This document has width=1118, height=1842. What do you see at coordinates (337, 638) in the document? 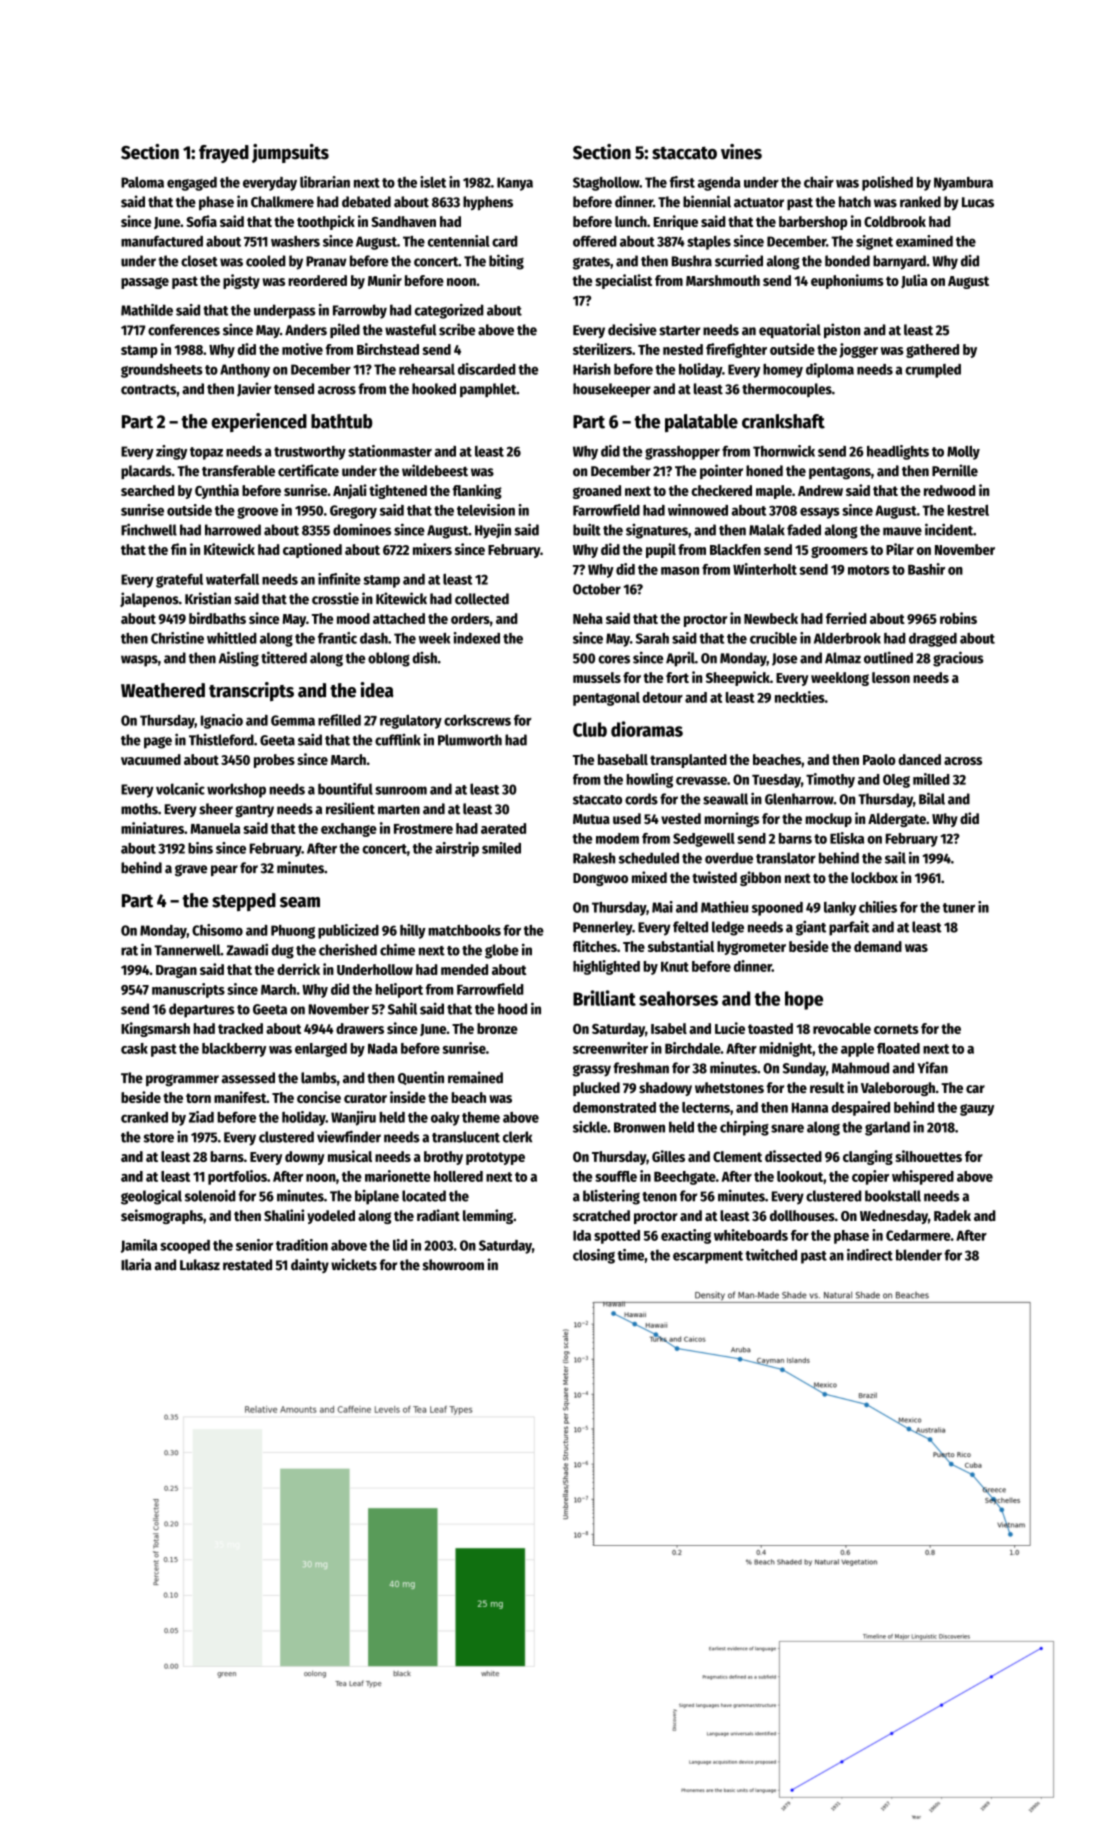
I see `frantic` at bounding box center [337, 638].
